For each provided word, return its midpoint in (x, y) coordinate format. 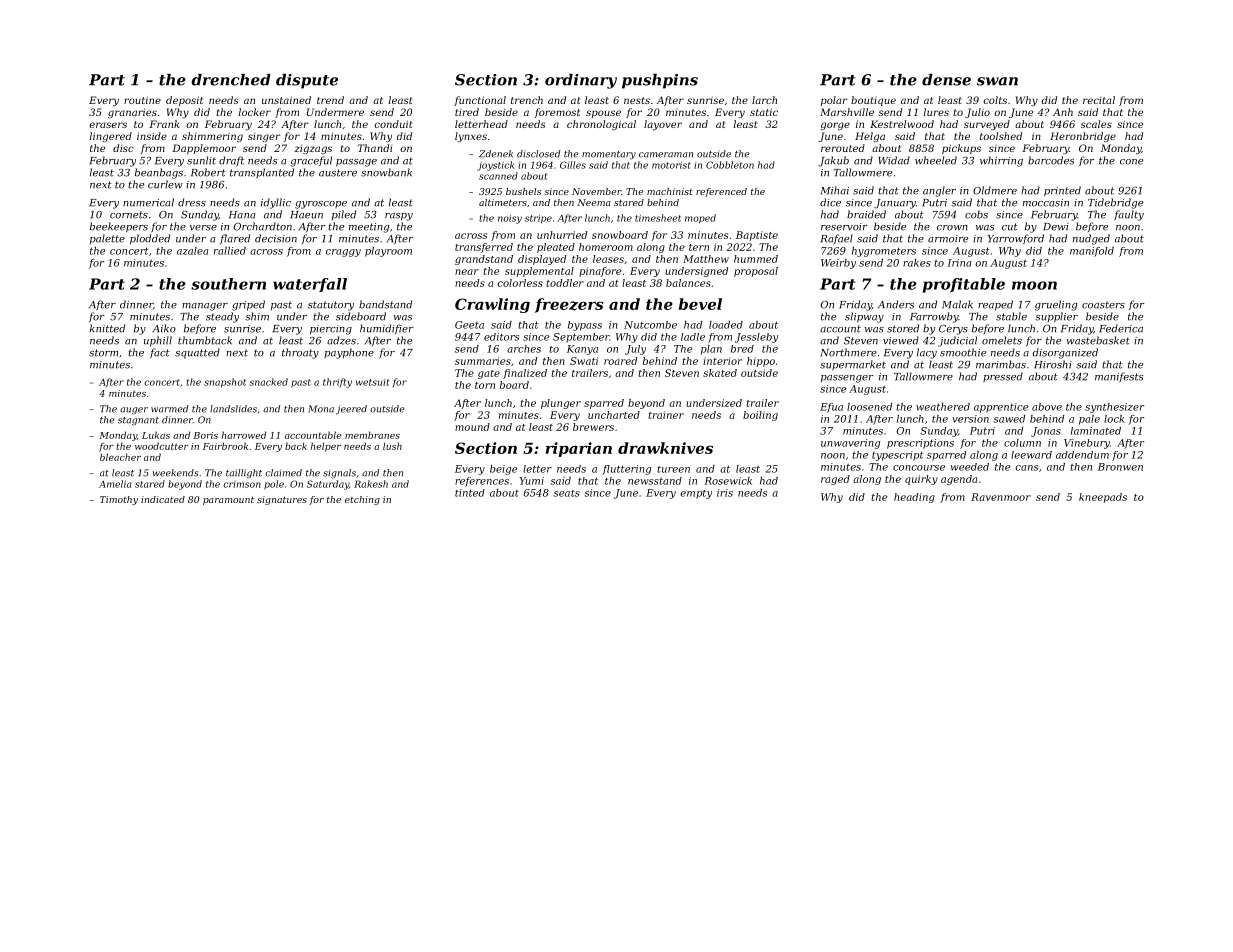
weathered (943, 407)
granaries (132, 113)
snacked (269, 382)
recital (1099, 100)
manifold (1092, 252)
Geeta (469, 325)
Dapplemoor (204, 149)
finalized (525, 374)
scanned (498, 176)
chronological (601, 125)
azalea (192, 251)
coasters (1103, 305)
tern (699, 247)
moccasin (1046, 203)
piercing (331, 330)
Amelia (115, 484)
